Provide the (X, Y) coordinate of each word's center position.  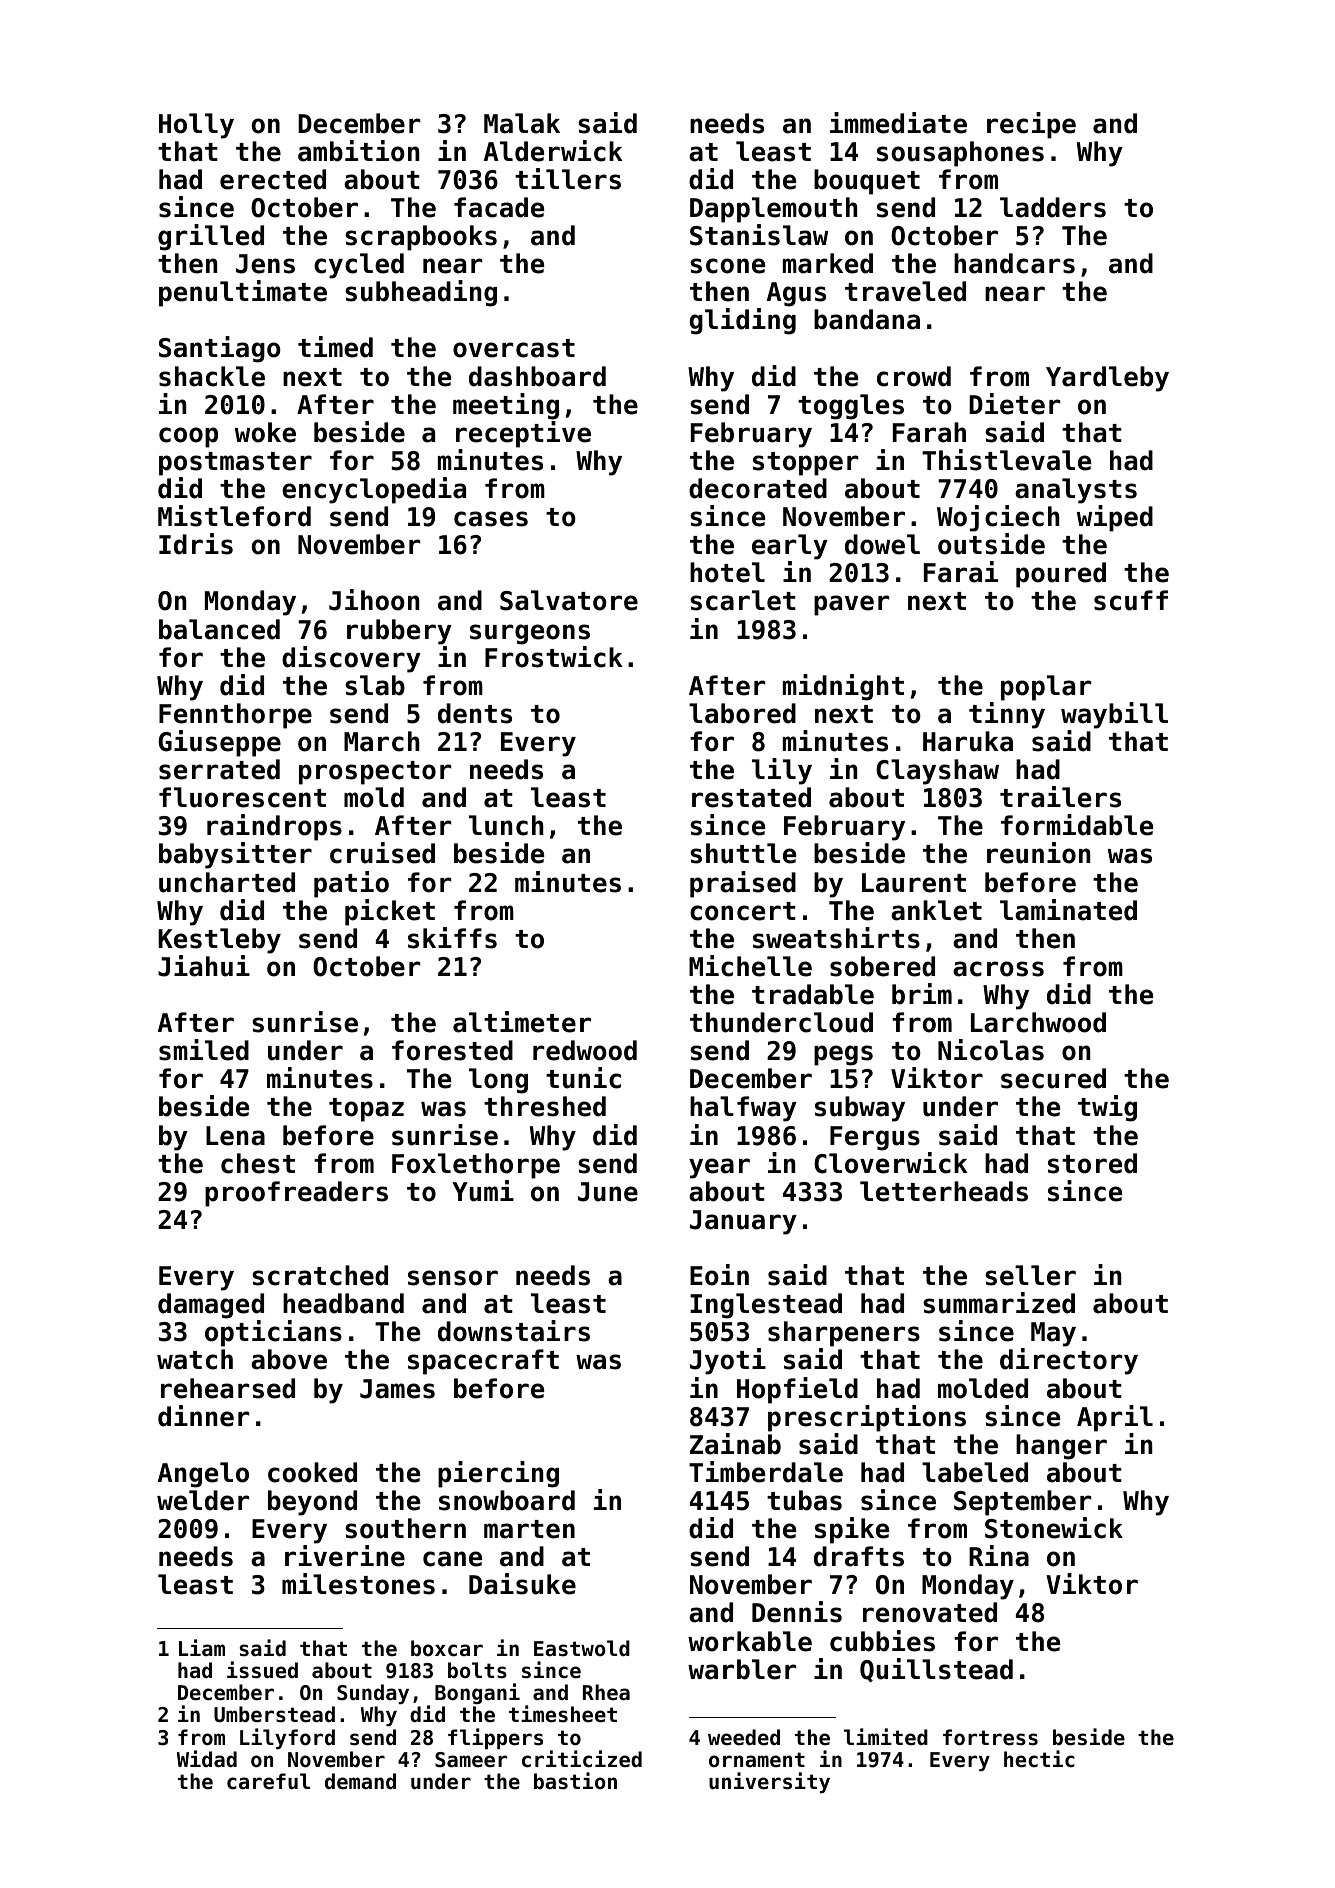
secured (1053, 1078)
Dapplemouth (773, 210)
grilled (211, 237)
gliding (743, 321)
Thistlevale (1006, 460)
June (608, 1192)
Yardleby (1107, 379)
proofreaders (296, 1194)
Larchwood (1038, 1022)
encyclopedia (374, 490)
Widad (207, 1759)
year (719, 1168)
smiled (204, 1050)
